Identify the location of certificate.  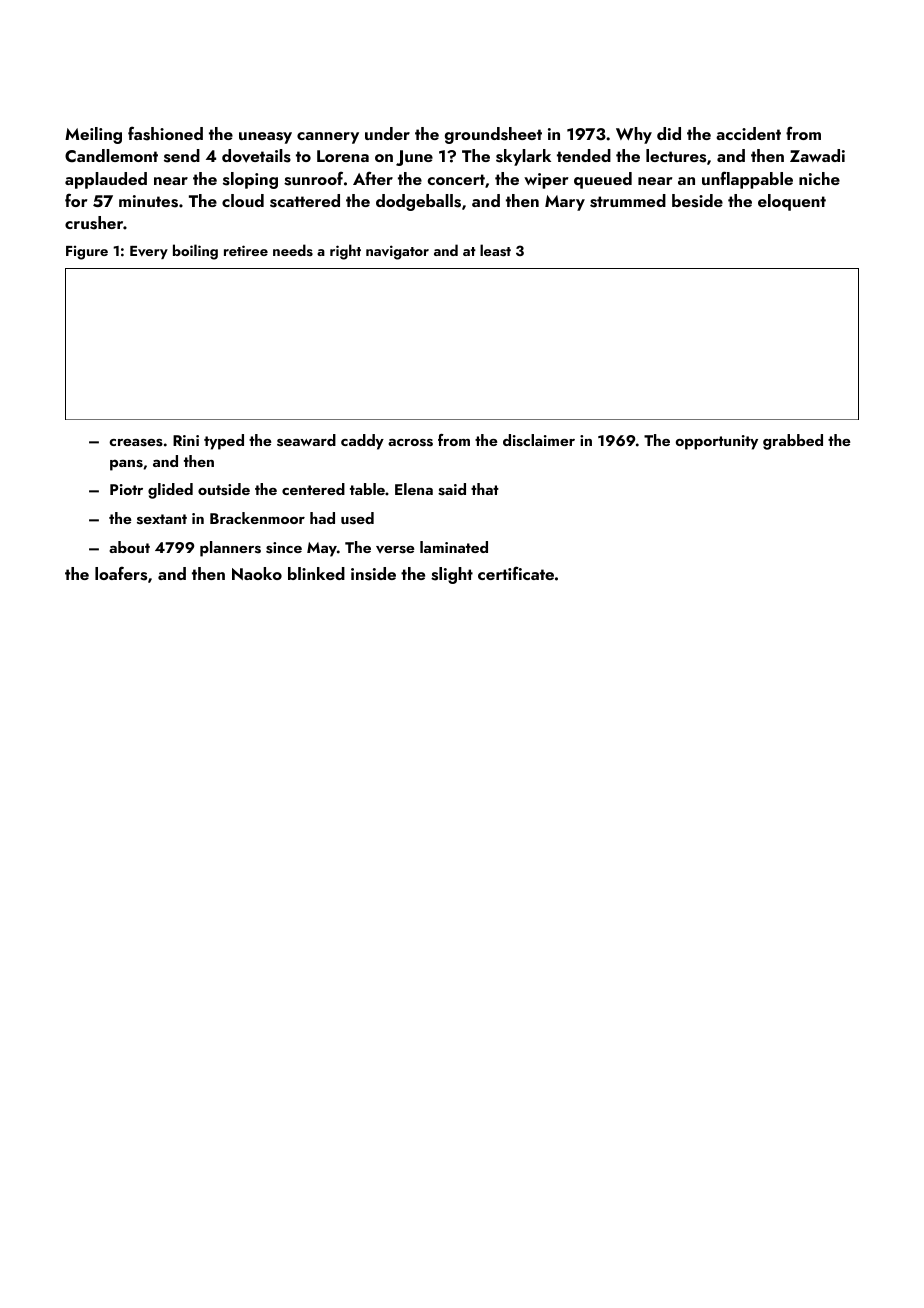
(516, 573).
